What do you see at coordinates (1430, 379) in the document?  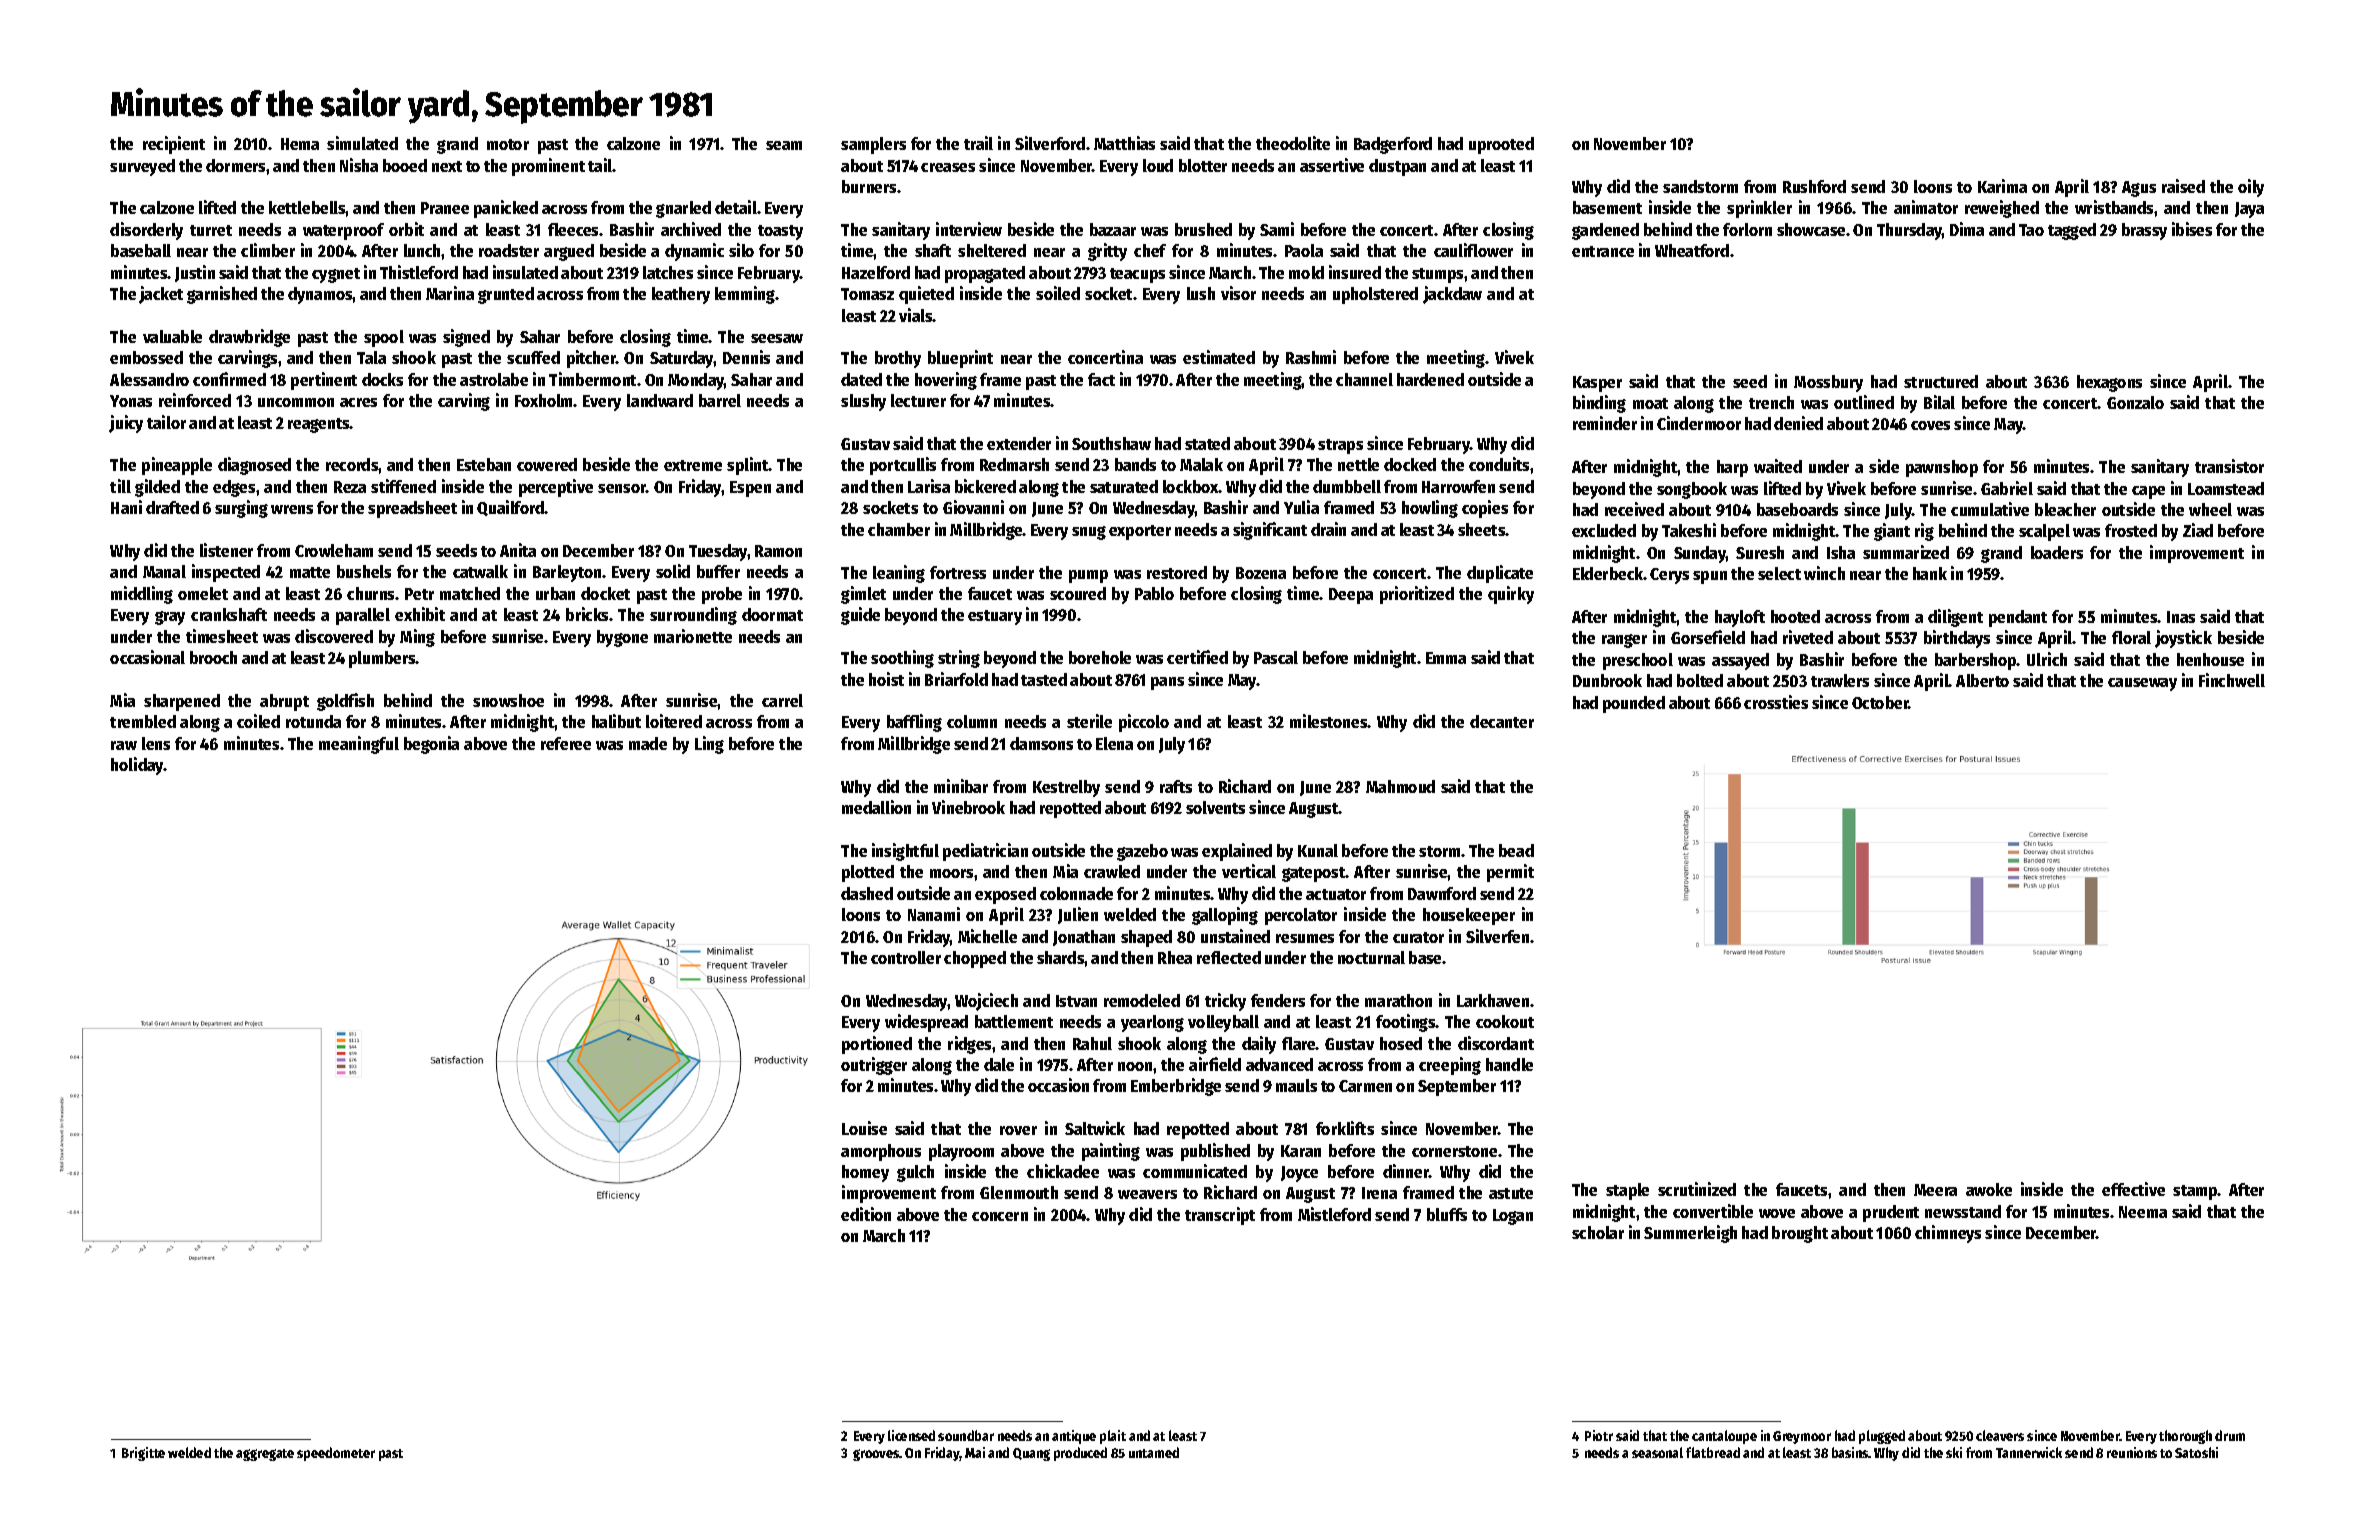 I see `hardened` at bounding box center [1430, 379].
